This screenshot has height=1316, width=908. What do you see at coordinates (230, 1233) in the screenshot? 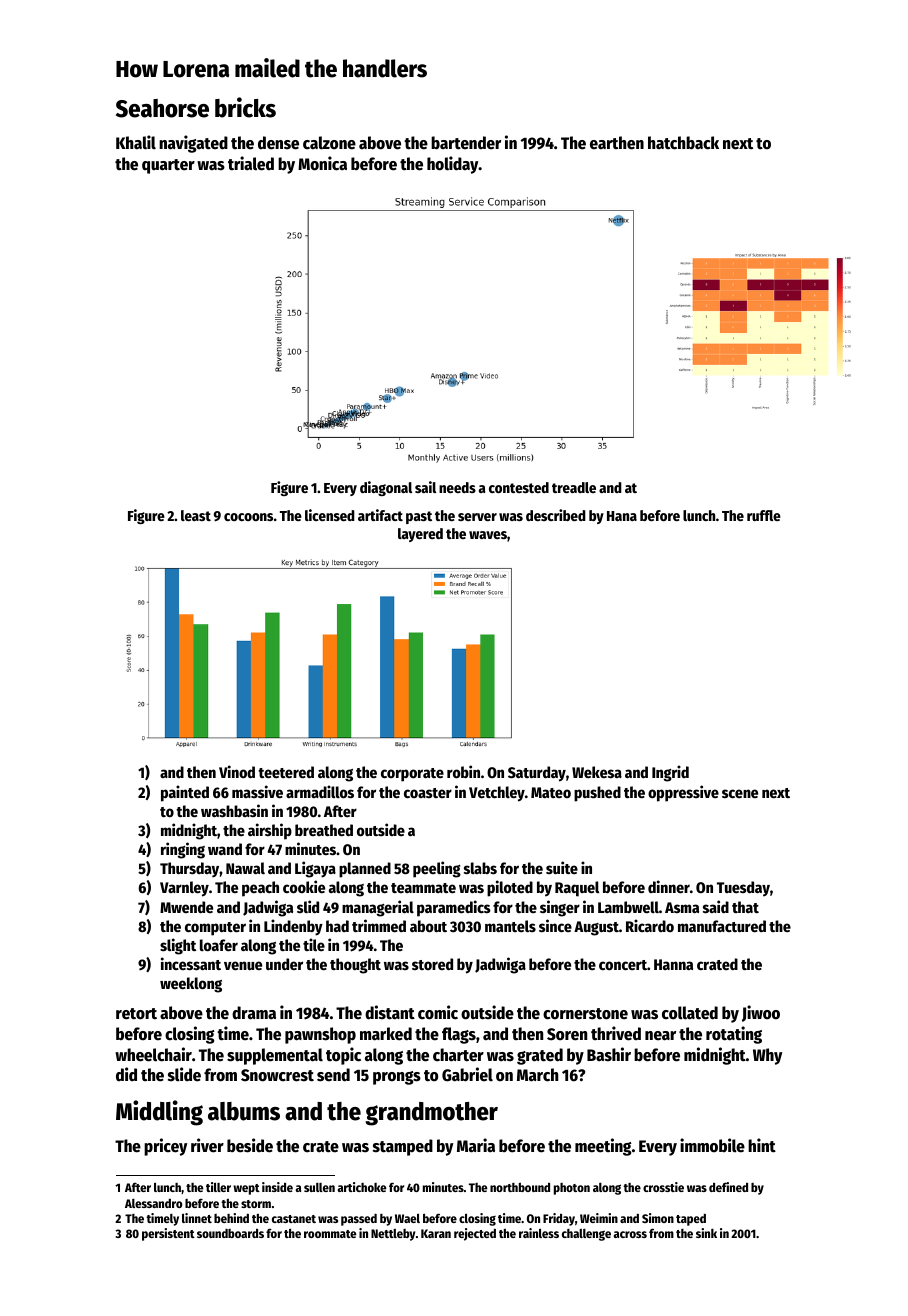
I see `soundboards` at bounding box center [230, 1233].
